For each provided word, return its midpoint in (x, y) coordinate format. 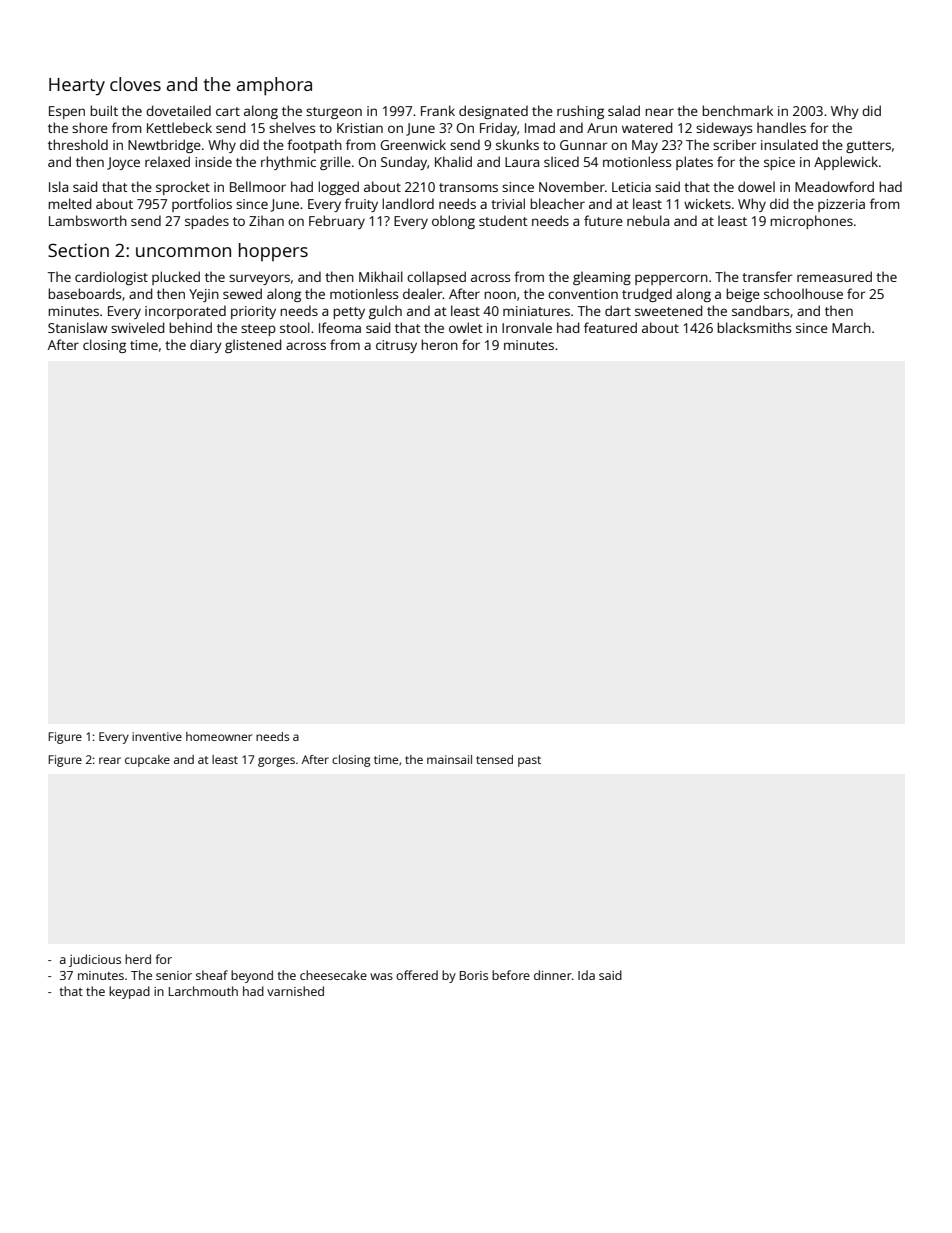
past (529, 761)
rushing (580, 112)
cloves (135, 84)
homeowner (219, 736)
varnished (295, 991)
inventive (157, 736)
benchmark (737, 110)
